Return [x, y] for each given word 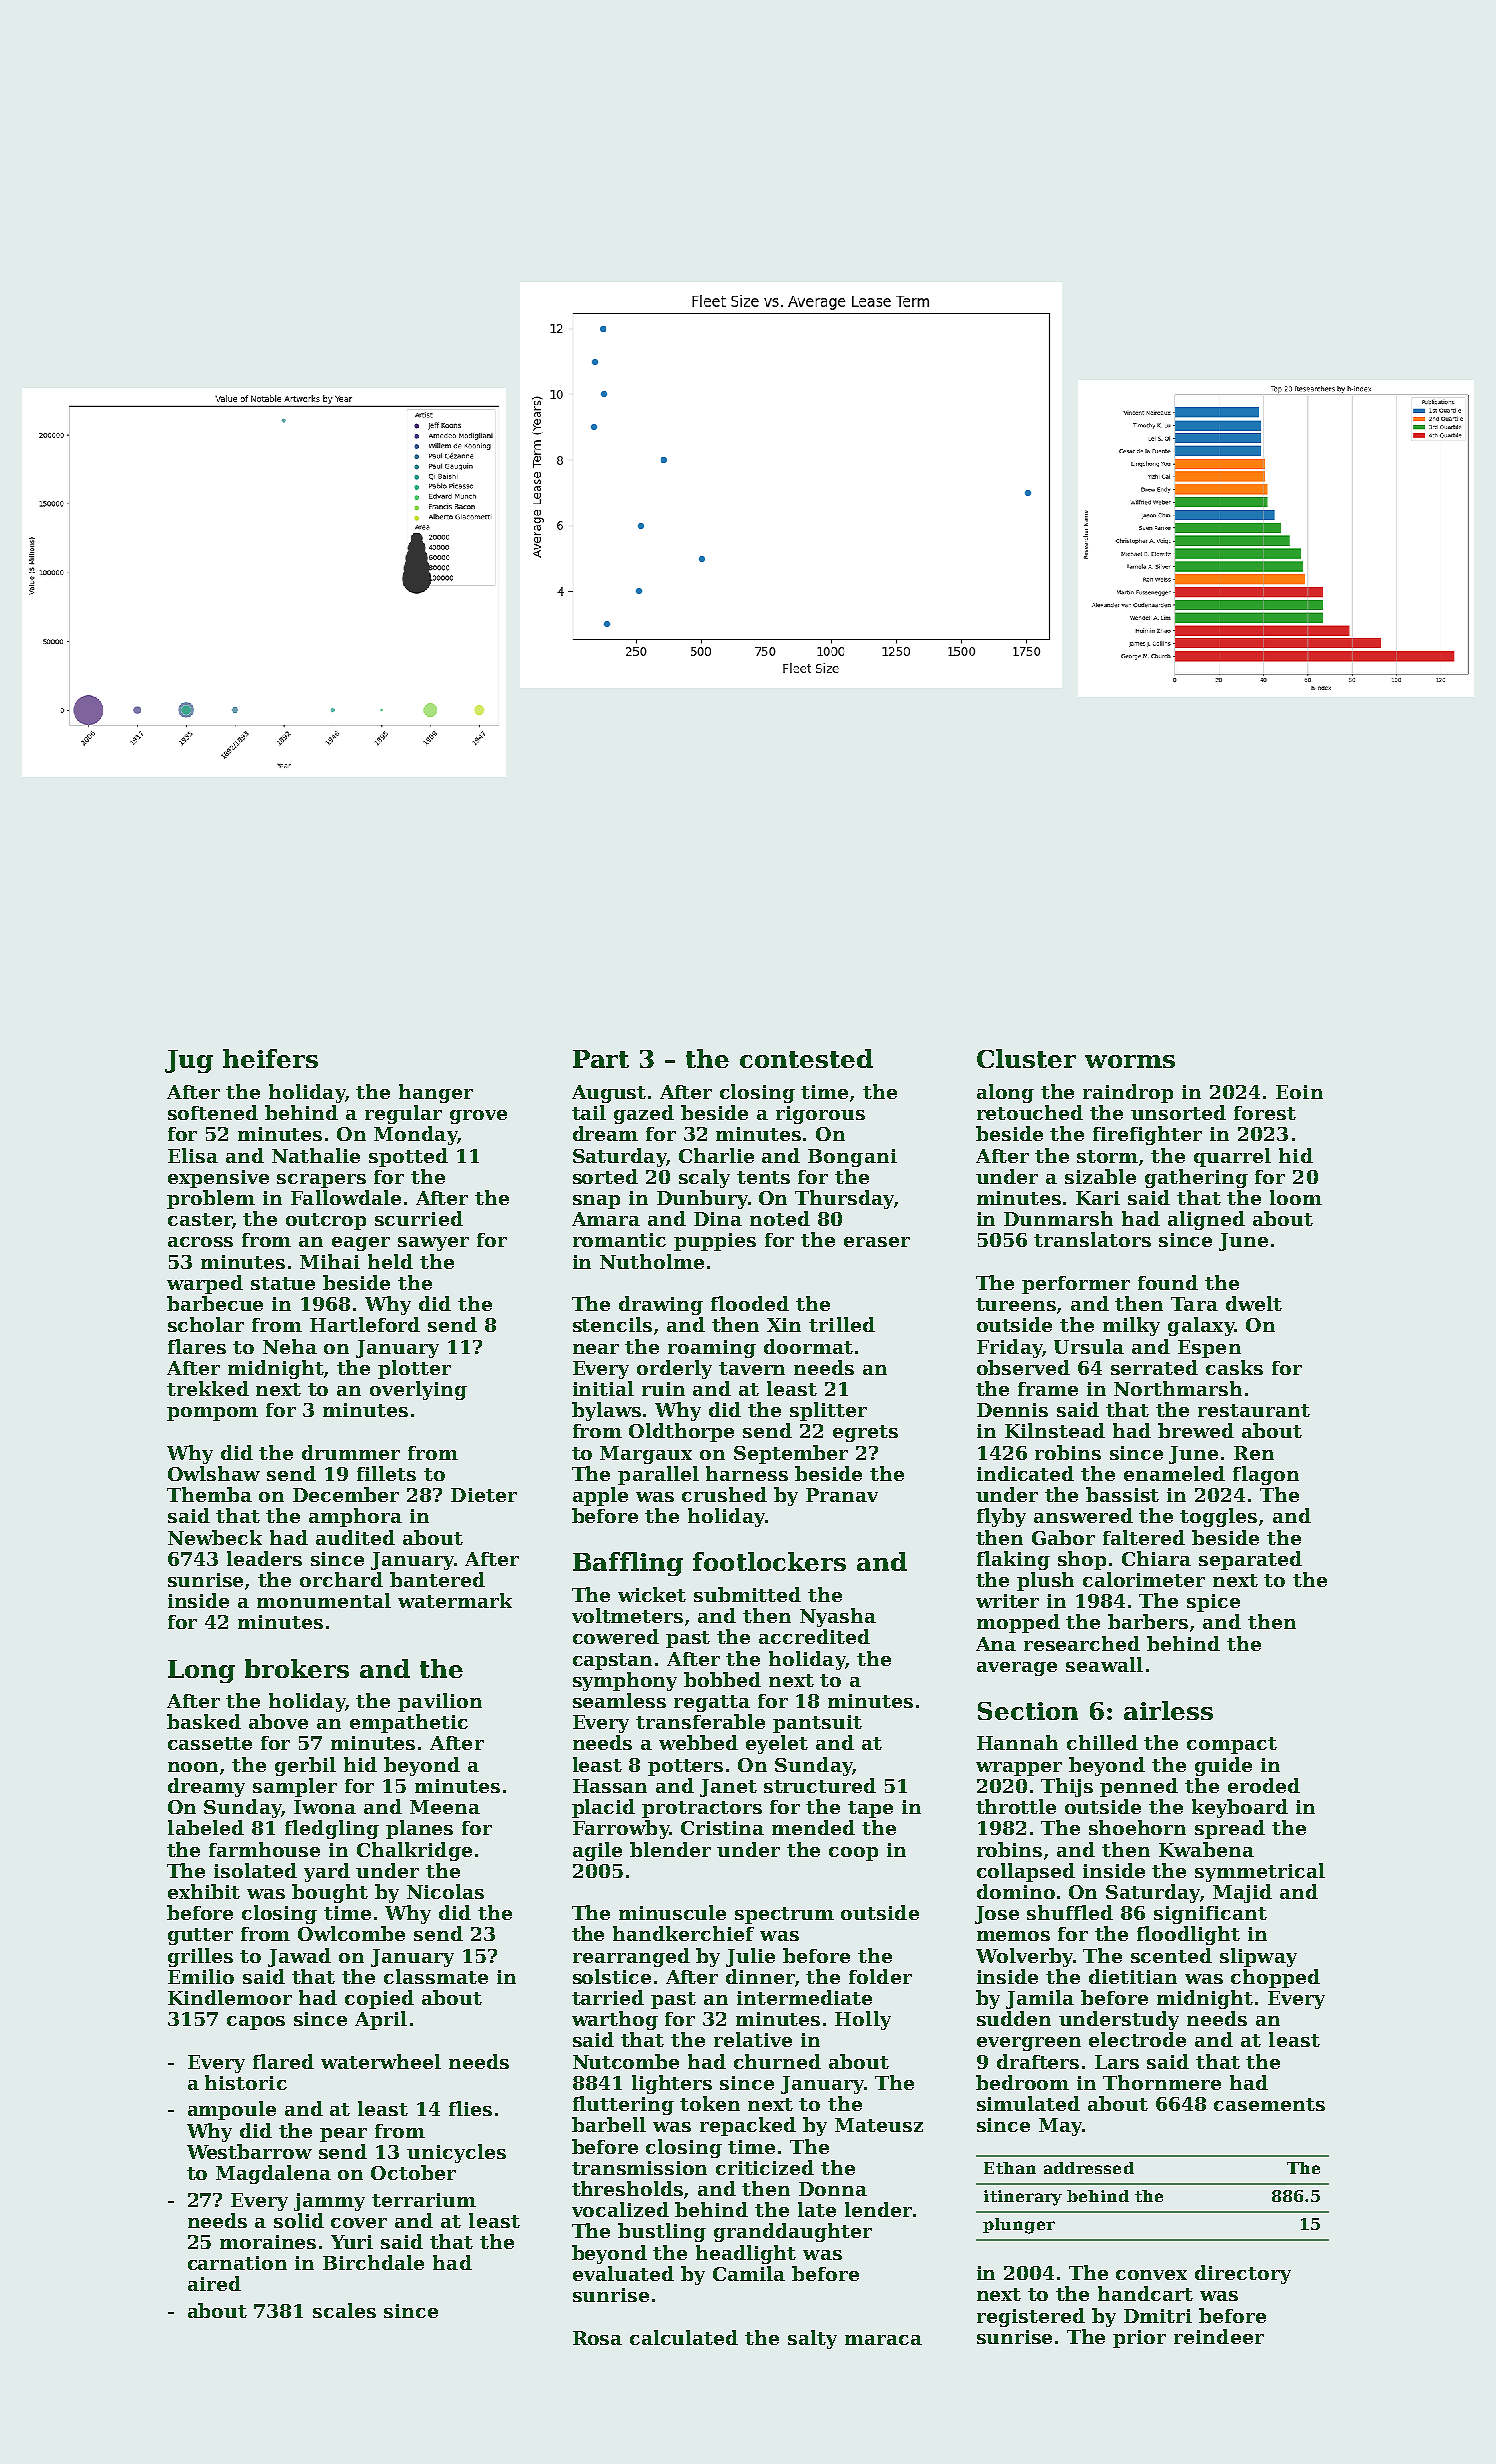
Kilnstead [1055, 1430]
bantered [437, 1579]
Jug [189, 1061]
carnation [237, 2263]
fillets [386, 1473]
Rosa [597, 2338]
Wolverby [1024, 1957]
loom [1296, 1197]
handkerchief [683, 1933]
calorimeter [1144, 1579]
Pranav [842, 1495]
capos [256, 2023]
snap [596, 1202]
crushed [724, 1494]
